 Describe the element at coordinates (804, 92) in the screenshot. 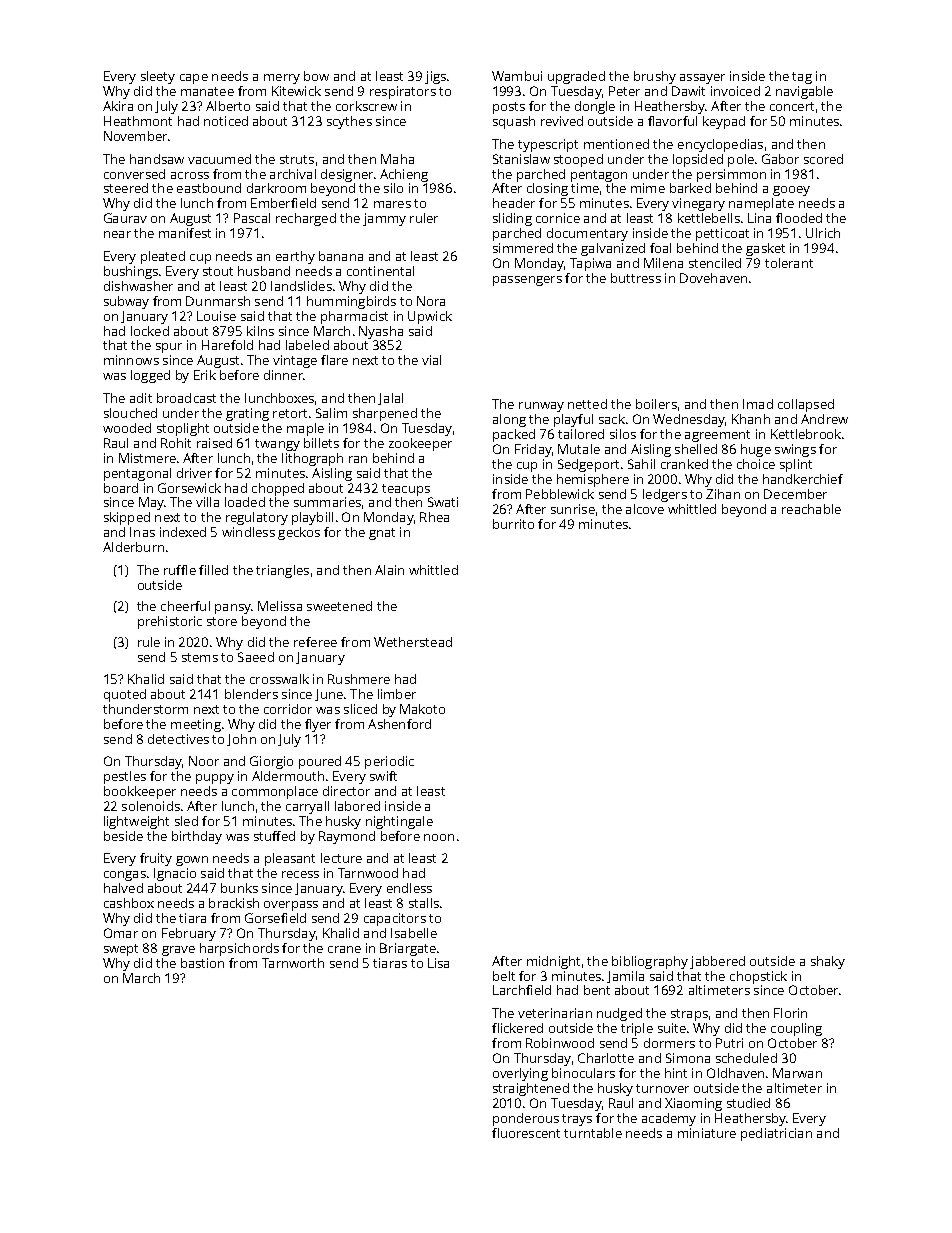

I see `navigable` at that location.
